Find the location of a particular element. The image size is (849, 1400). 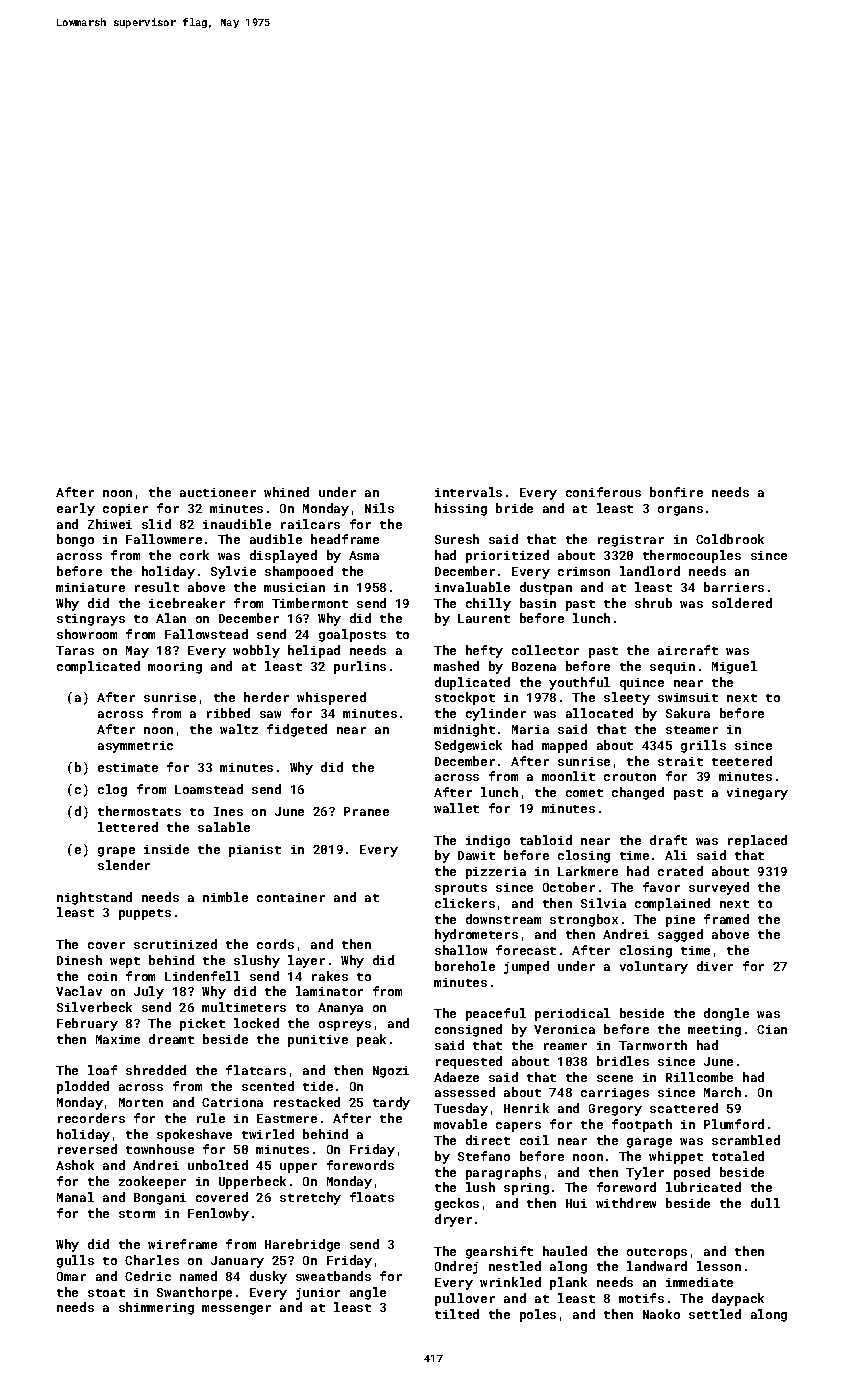

messenger is located at coordinates (236, 1310).
